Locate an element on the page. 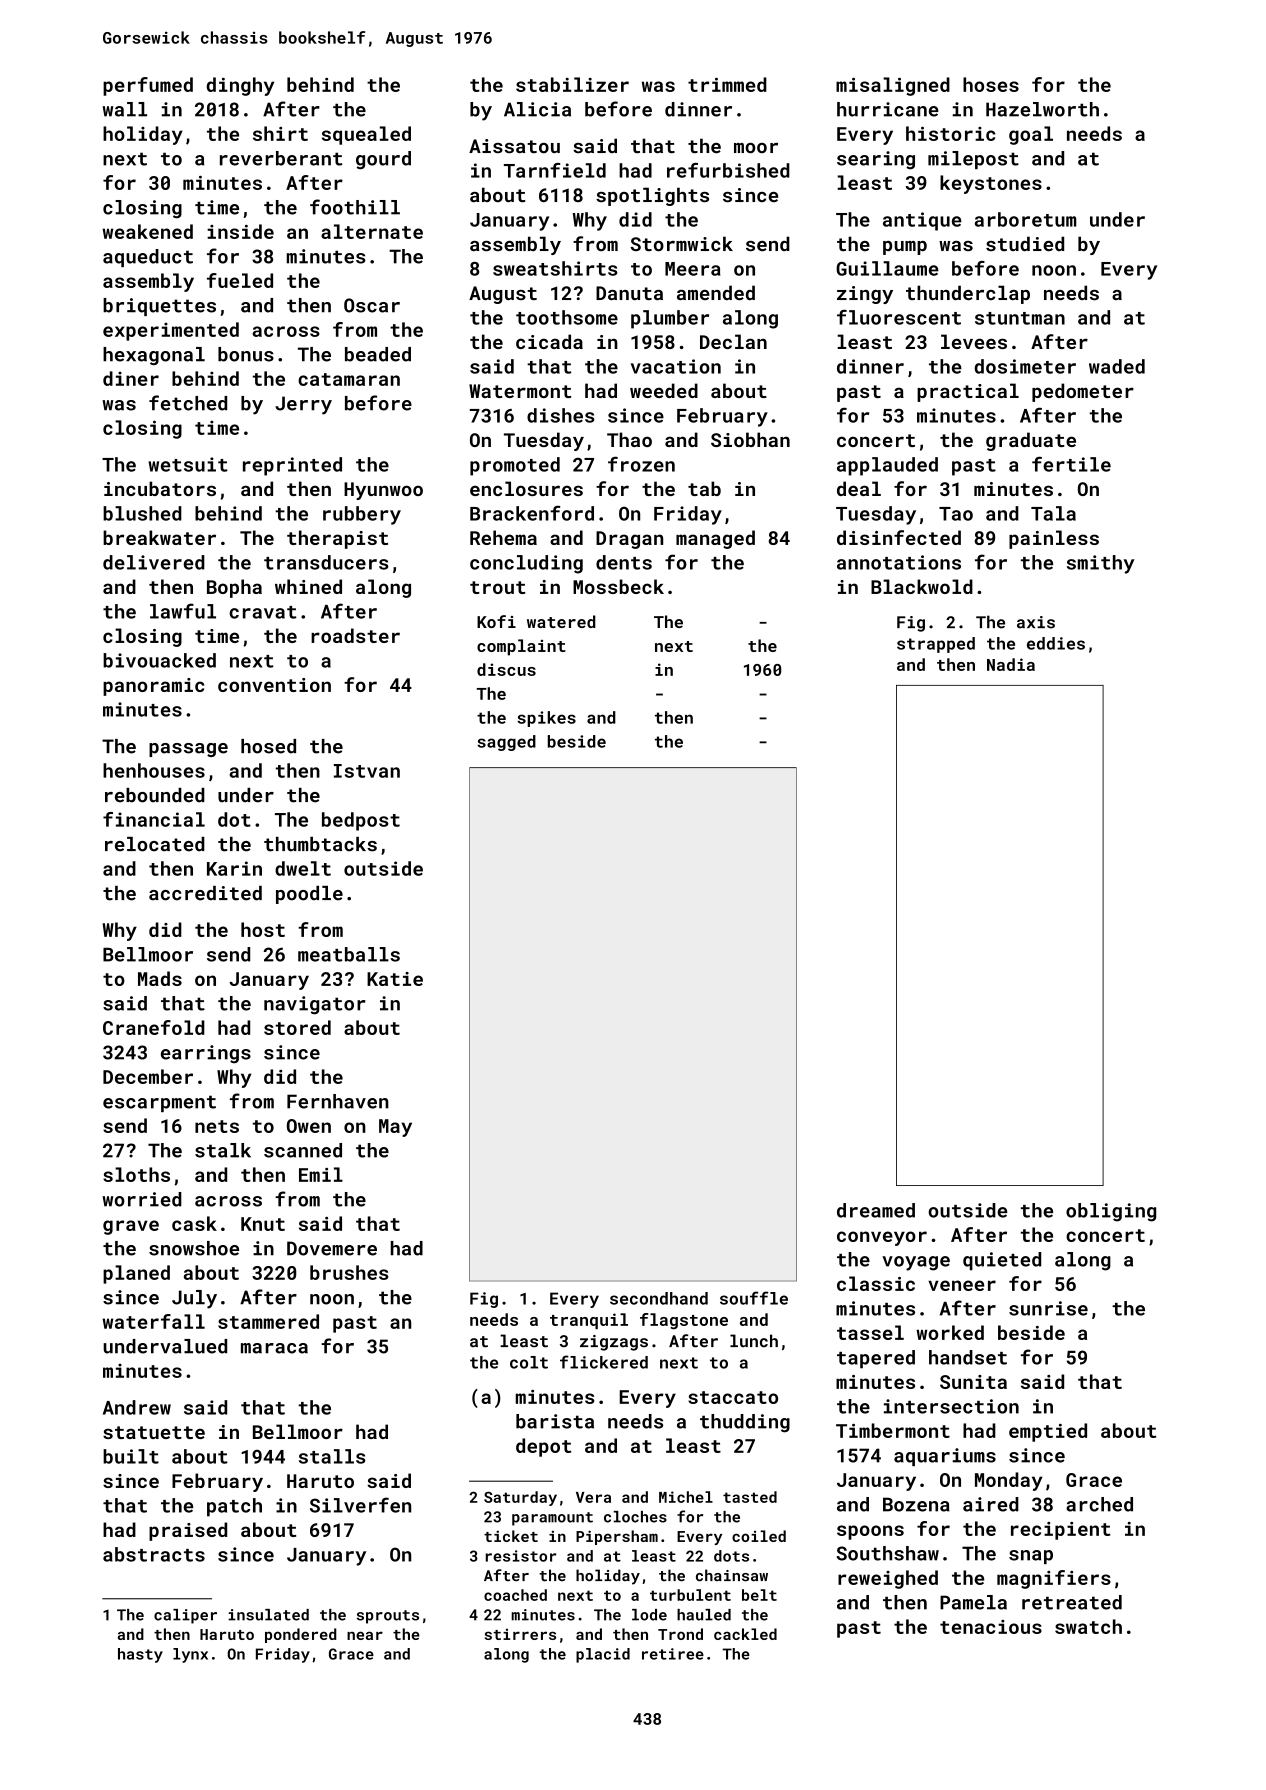 This page has height=1790, width=1266. stabilizer is located at coordinates (572, 84).
